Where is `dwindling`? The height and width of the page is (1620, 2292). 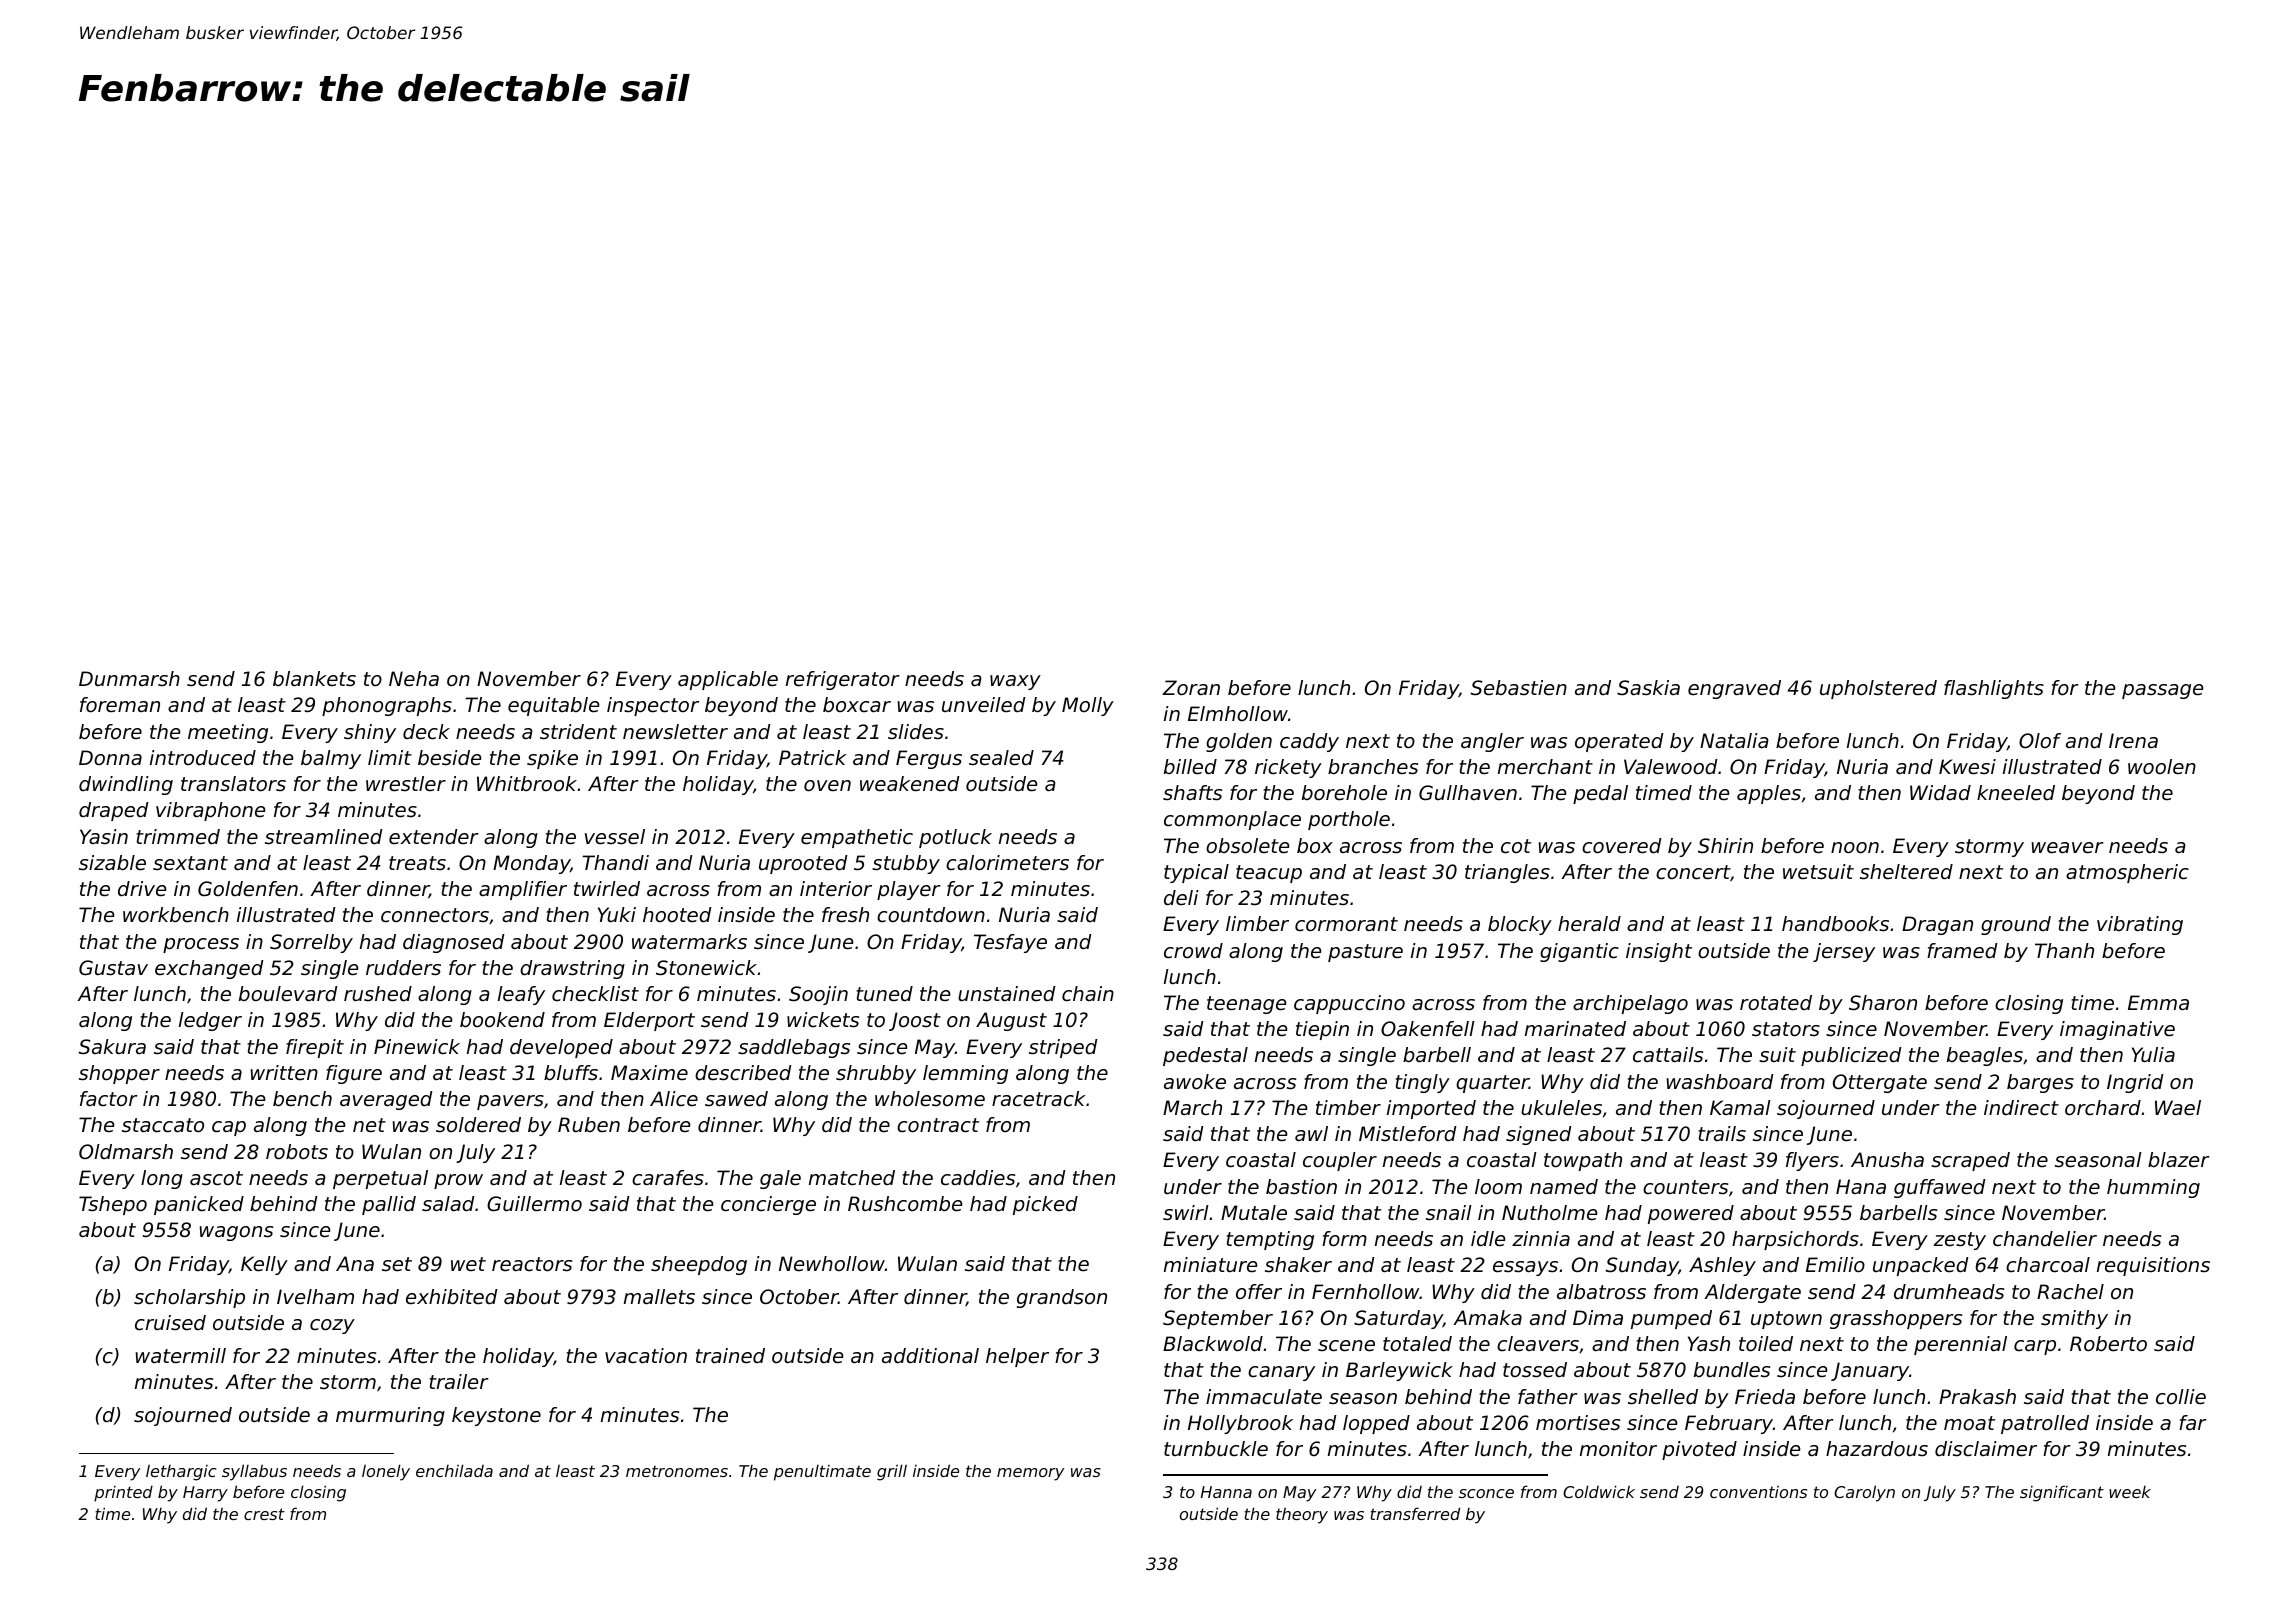 dwindling is located at coordinates (126, 785).
